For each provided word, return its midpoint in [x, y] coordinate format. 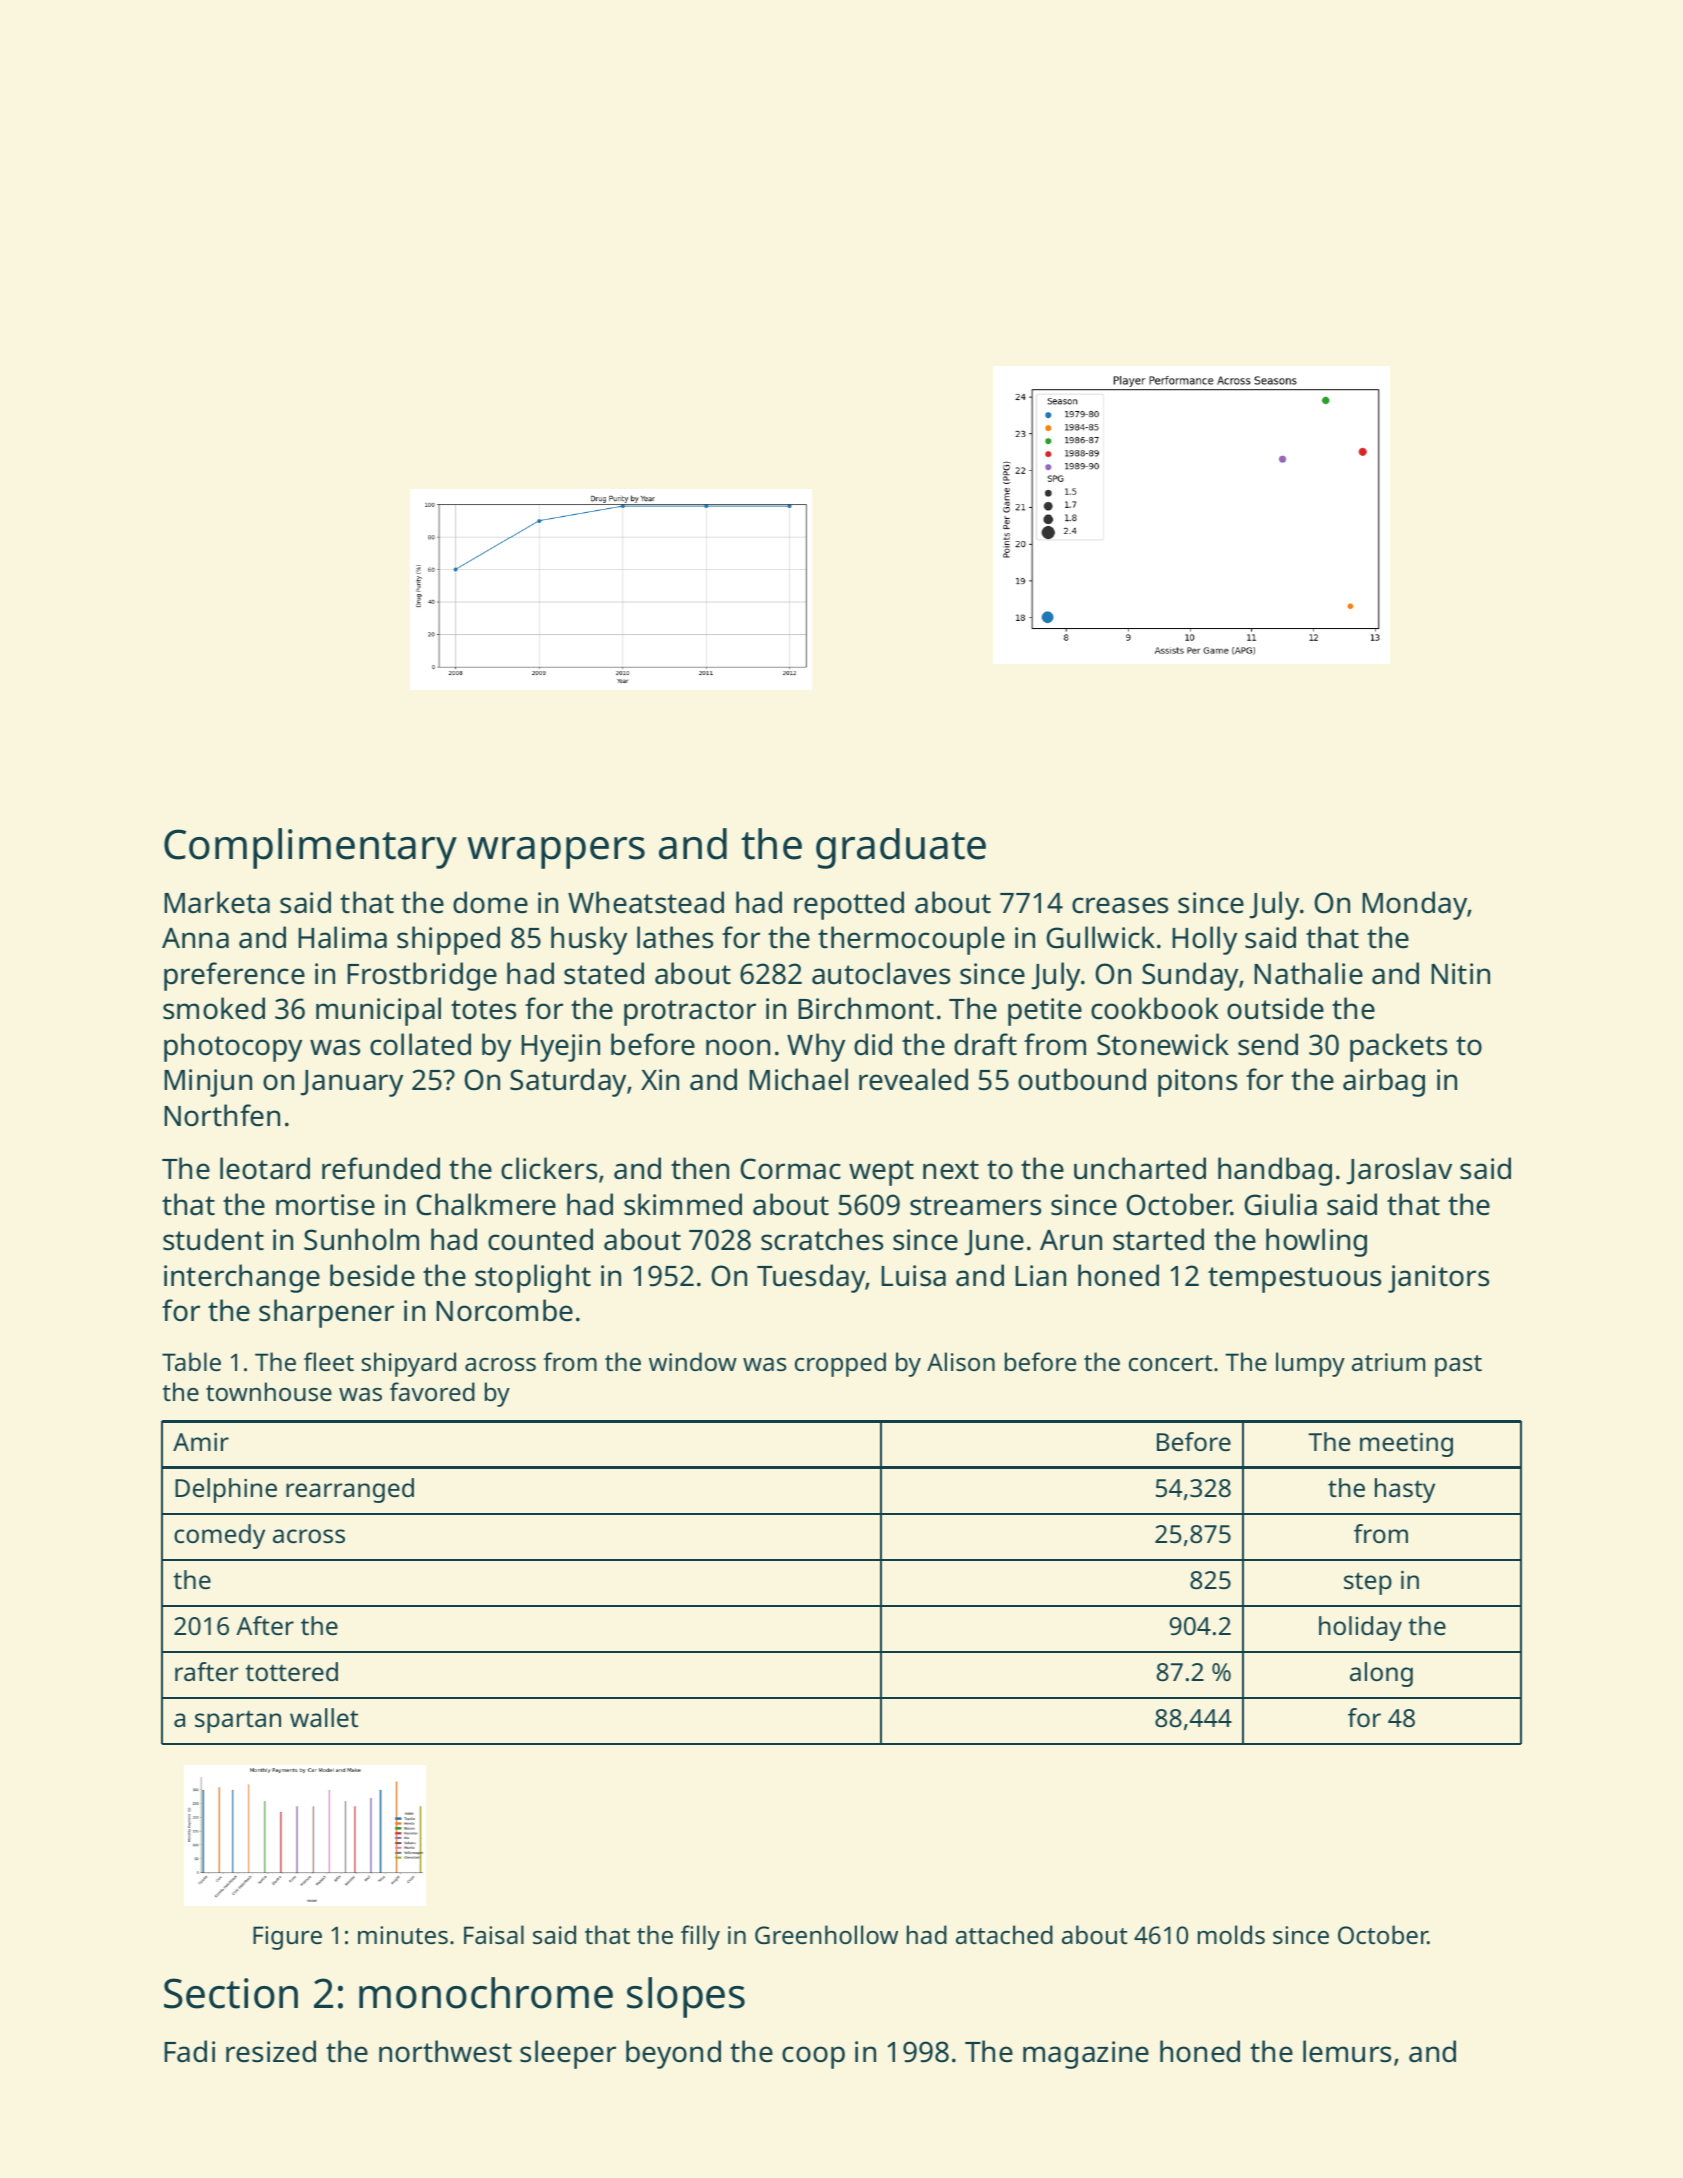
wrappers [556, 853]
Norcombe [504, 1310]
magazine [1086, 2055]
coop [813, 2057]
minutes [403, 1935]
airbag [1384, 1082]
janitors [1438, 1279]
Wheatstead [646, 902]
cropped [840, 1364]
